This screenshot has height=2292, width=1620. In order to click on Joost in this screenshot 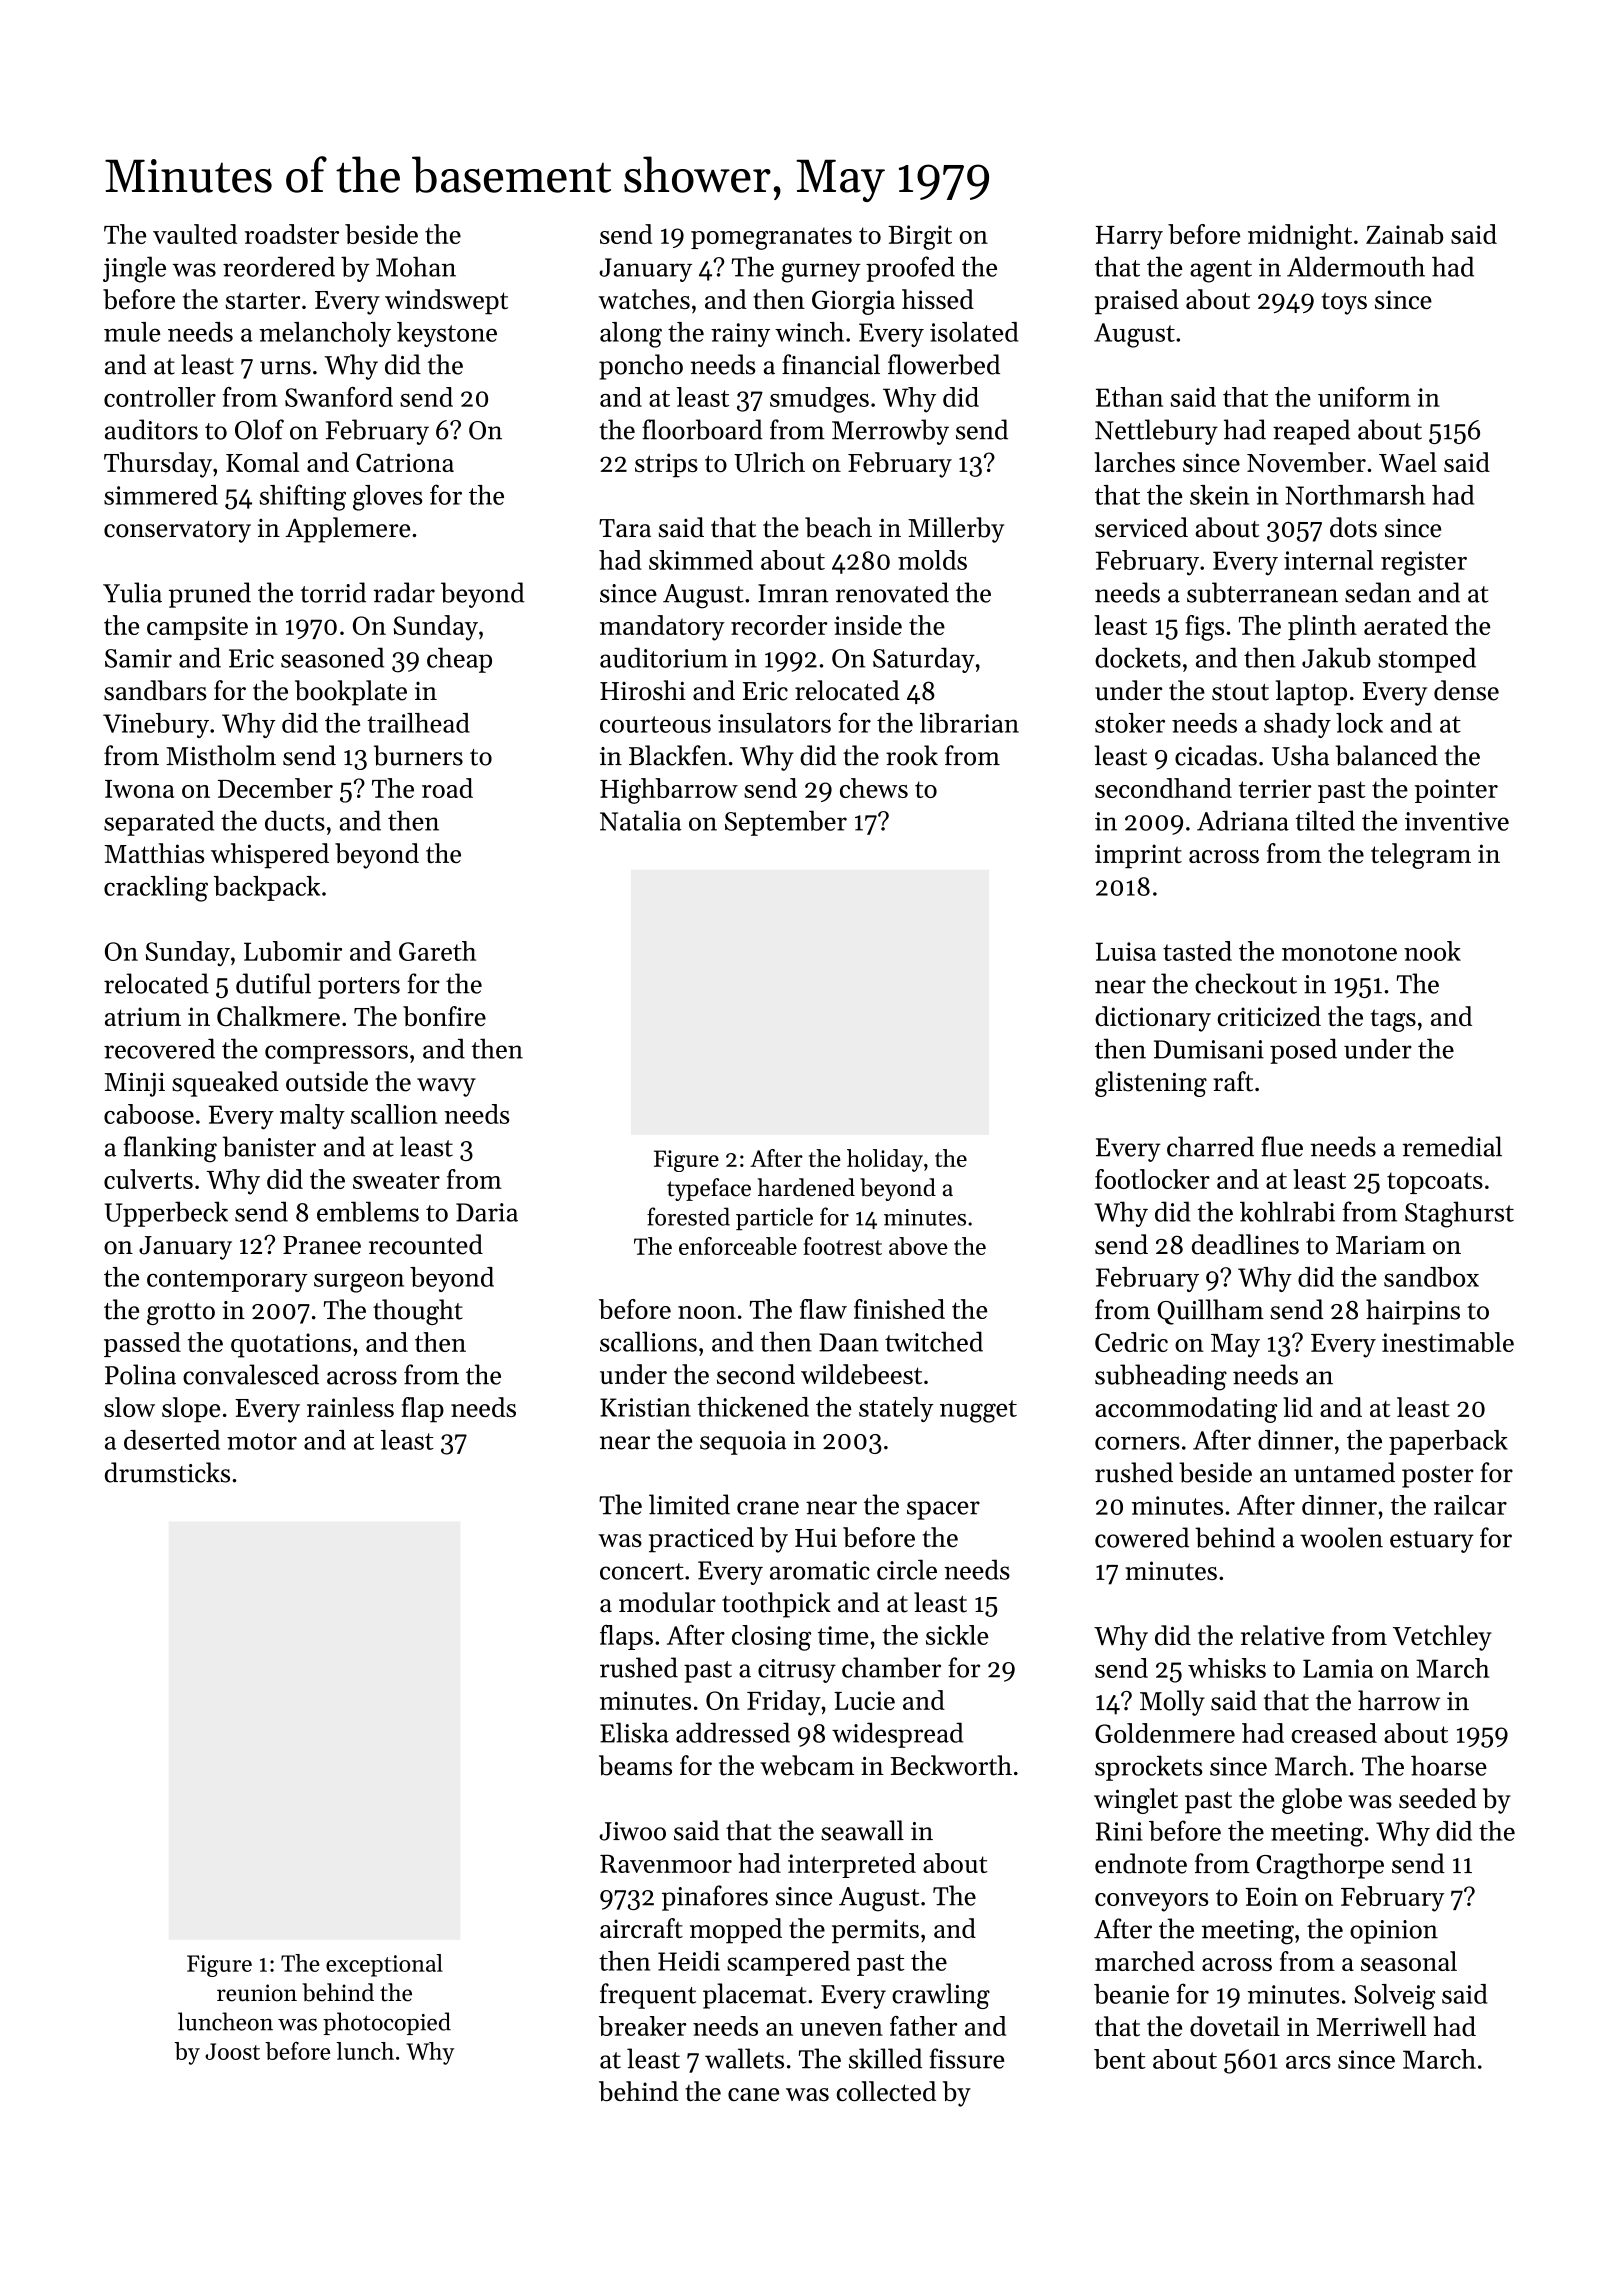, I will do `click(232, 2051)`.
